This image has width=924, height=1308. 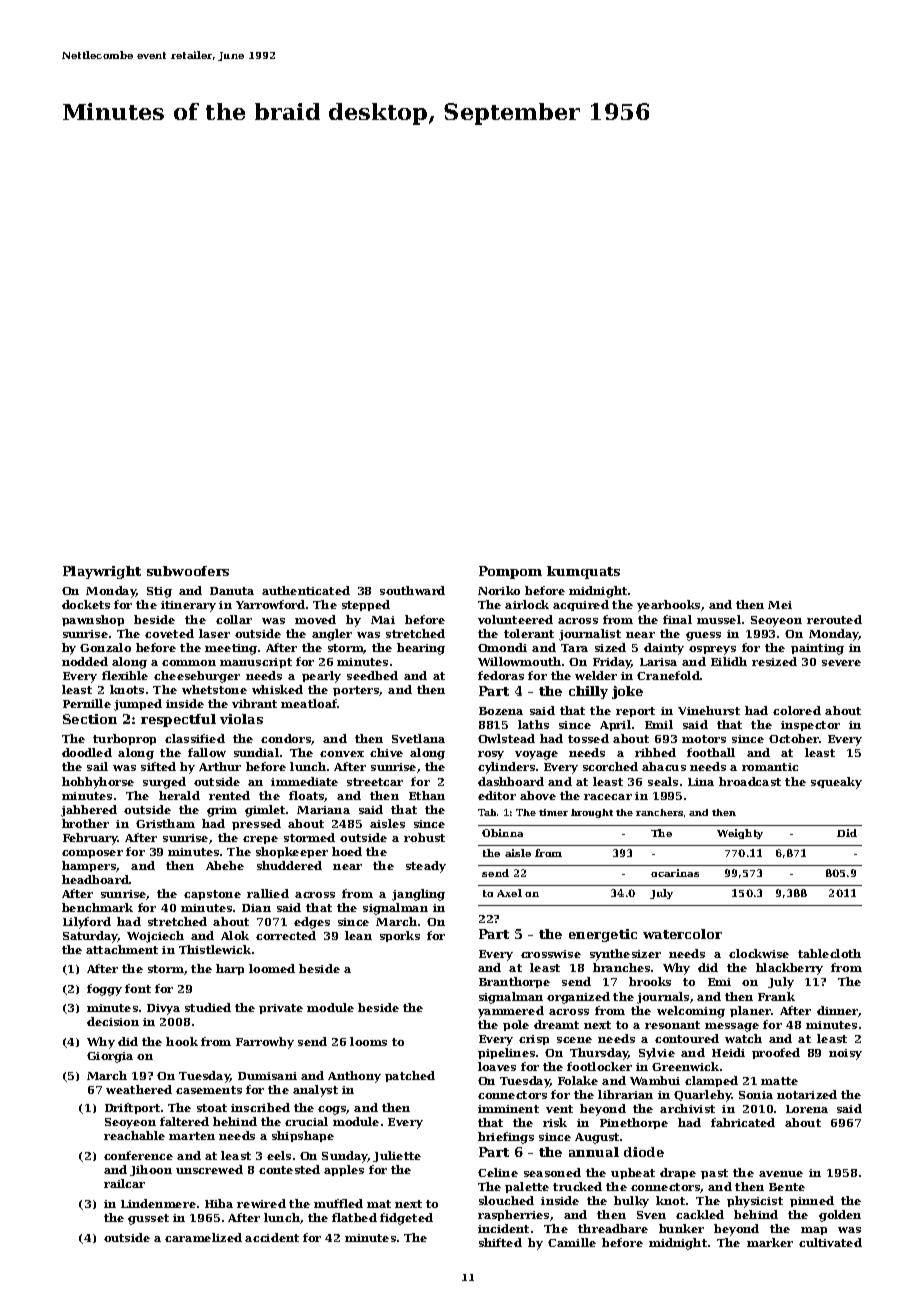 I want to click on studied, so click(x=208, y=1007).
